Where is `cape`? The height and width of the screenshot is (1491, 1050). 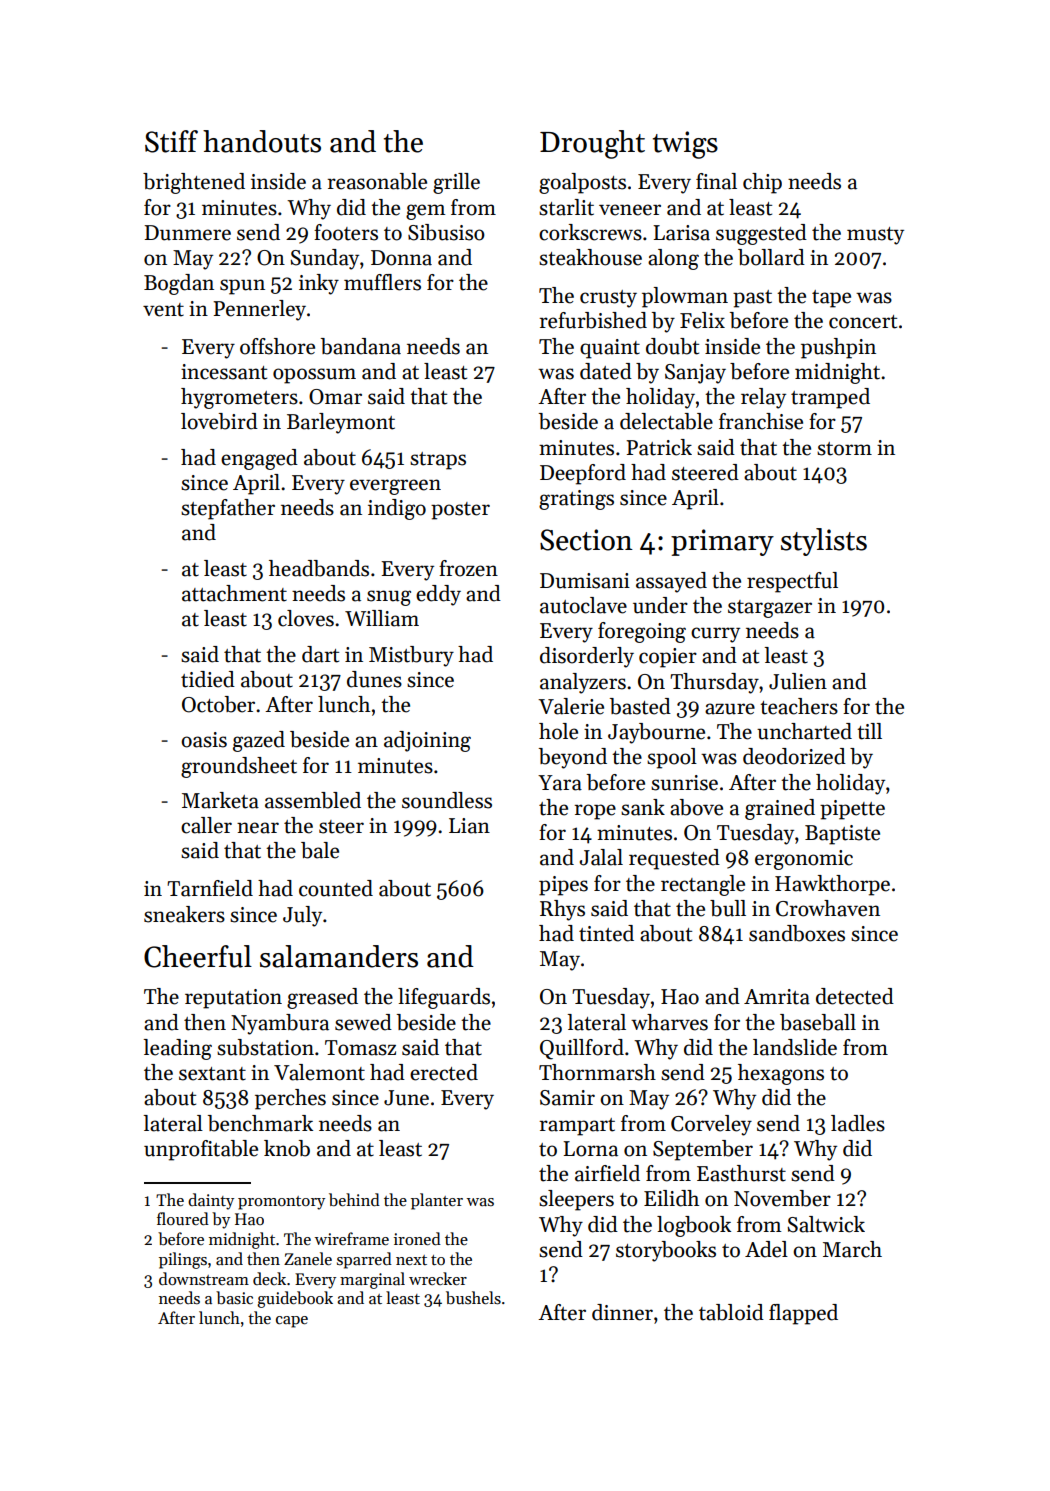
cape is located at coordinates (292, 1322).
